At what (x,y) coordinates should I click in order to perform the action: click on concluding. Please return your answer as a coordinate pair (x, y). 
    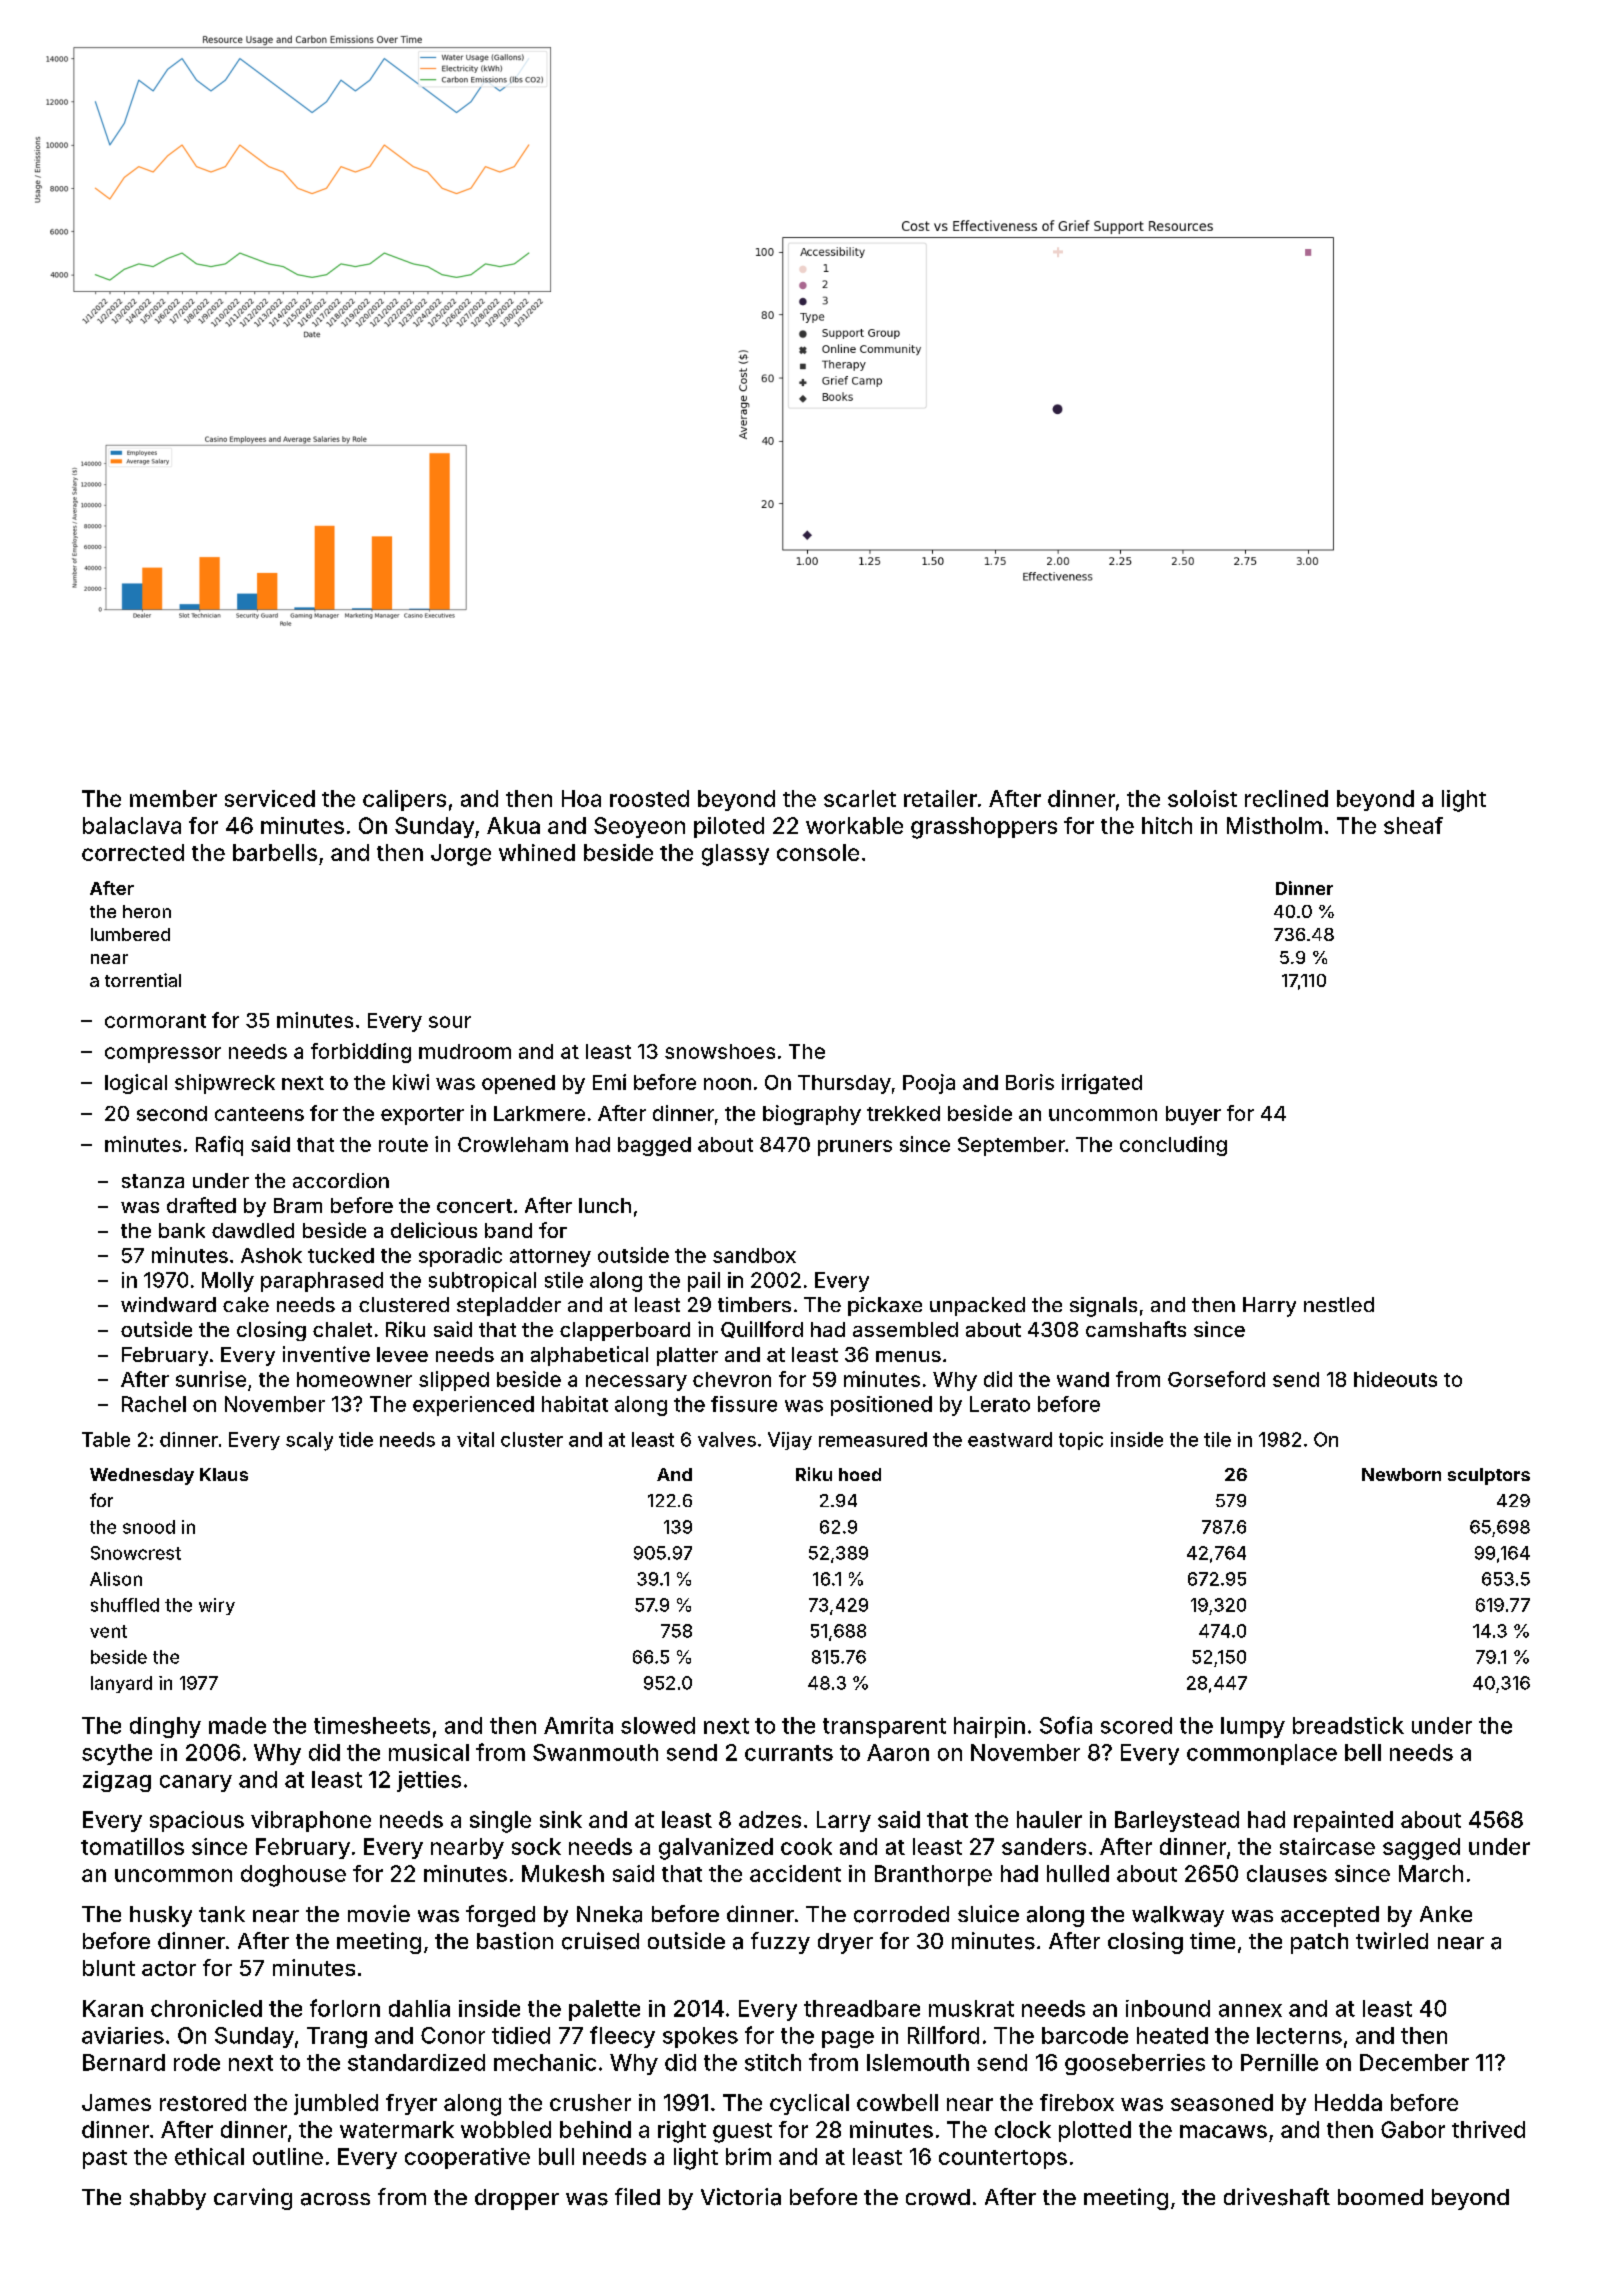
    Looking at the image, I should click on (1173, 1146).
